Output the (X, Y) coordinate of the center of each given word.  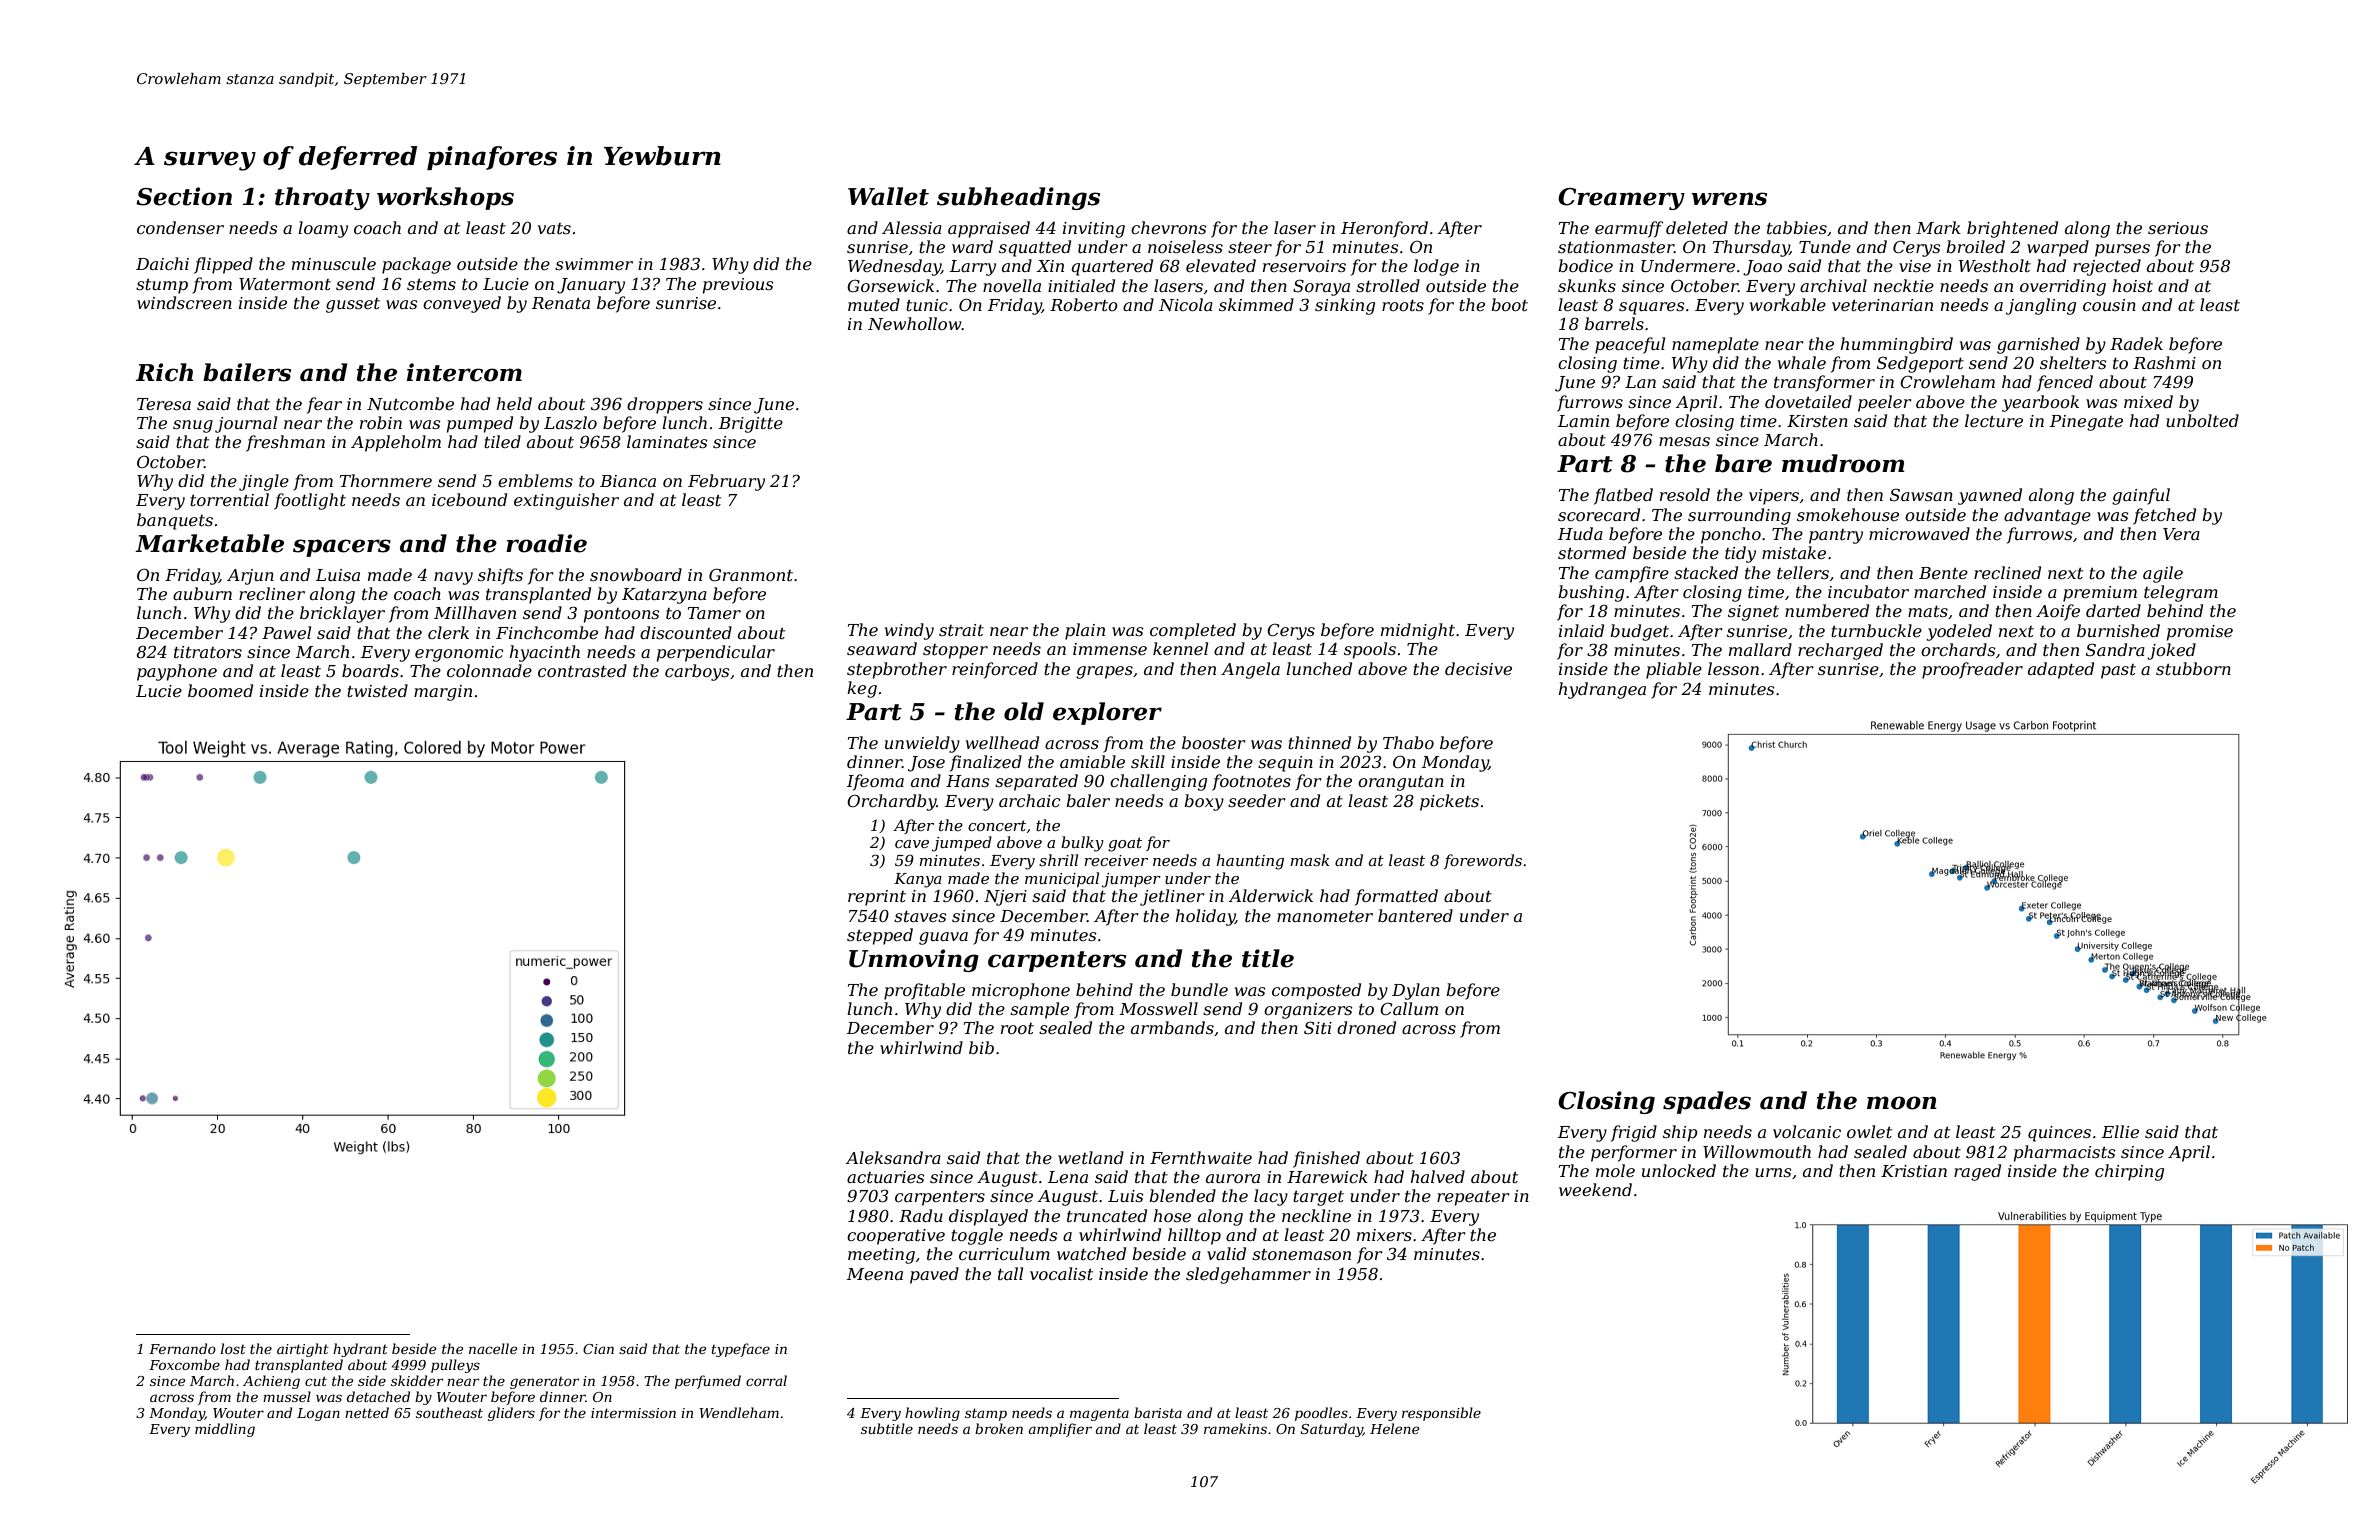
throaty (322, 198)
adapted (2061, 670)
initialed (1081, 285)
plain (1085, 631)
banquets (175, 521)
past (2118, 671)
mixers (1384, 1235)
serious (2178, 228)
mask (1310, 860)
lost (233, 1348)
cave (912, 844)
